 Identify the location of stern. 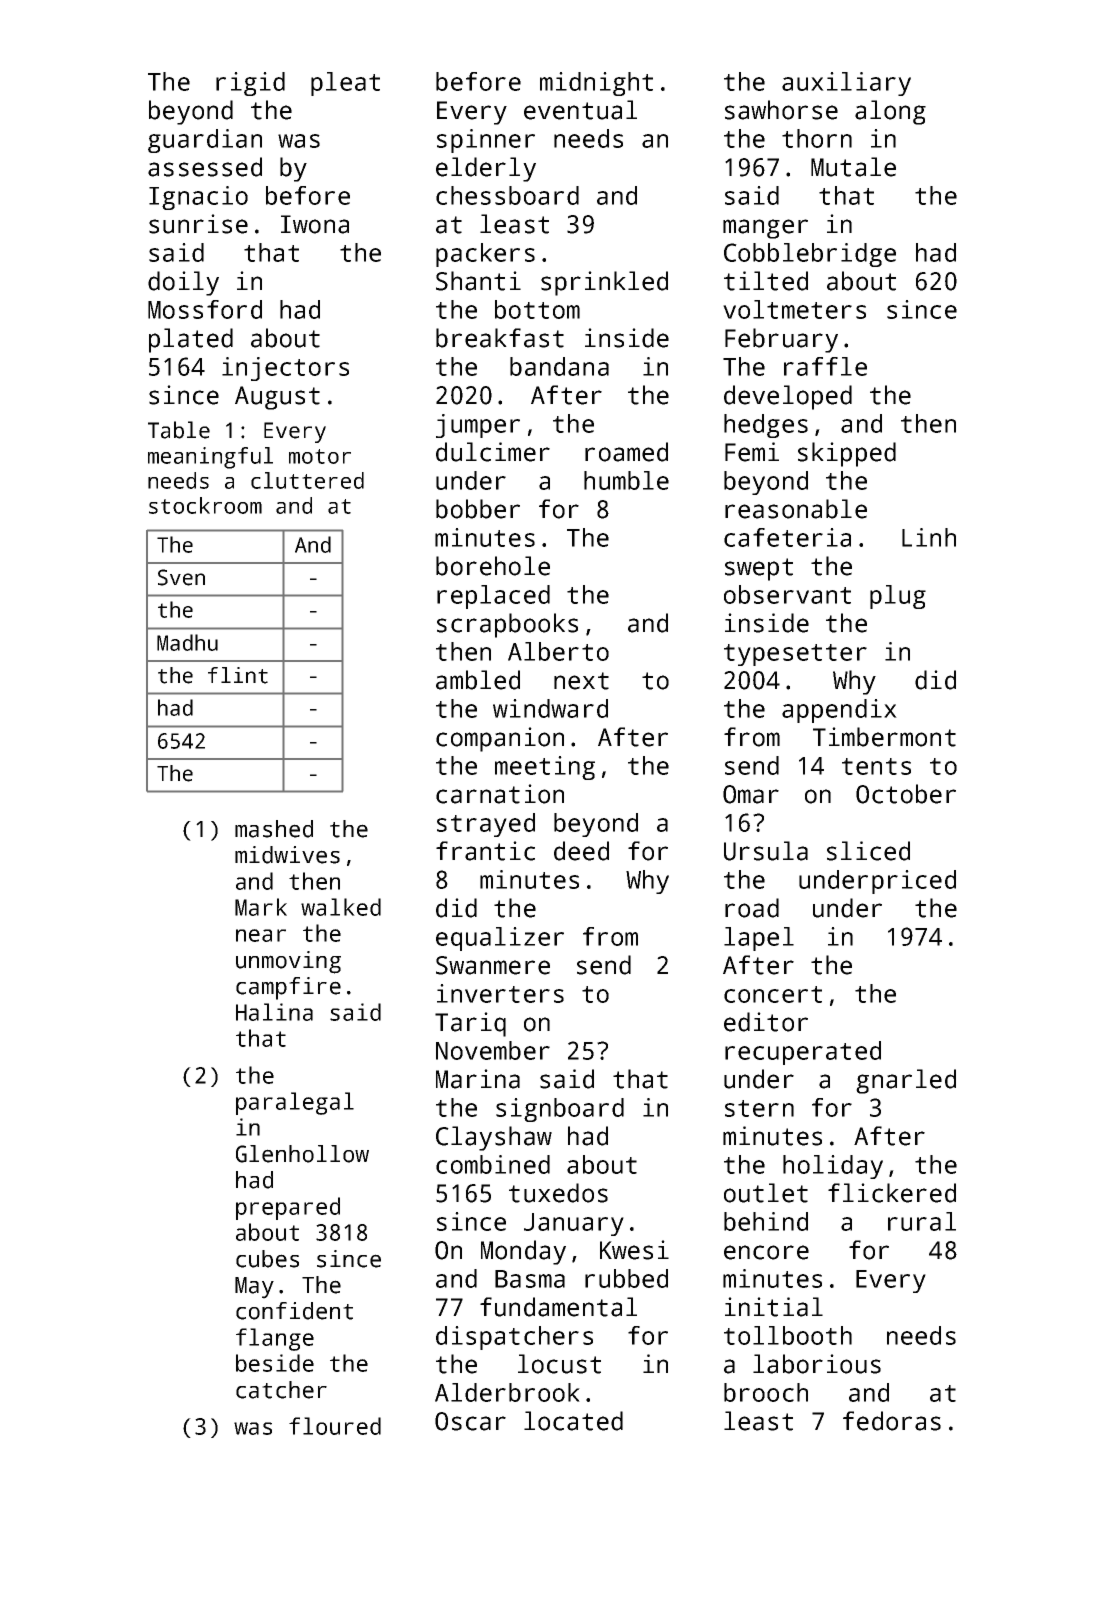
(759, 1108).
